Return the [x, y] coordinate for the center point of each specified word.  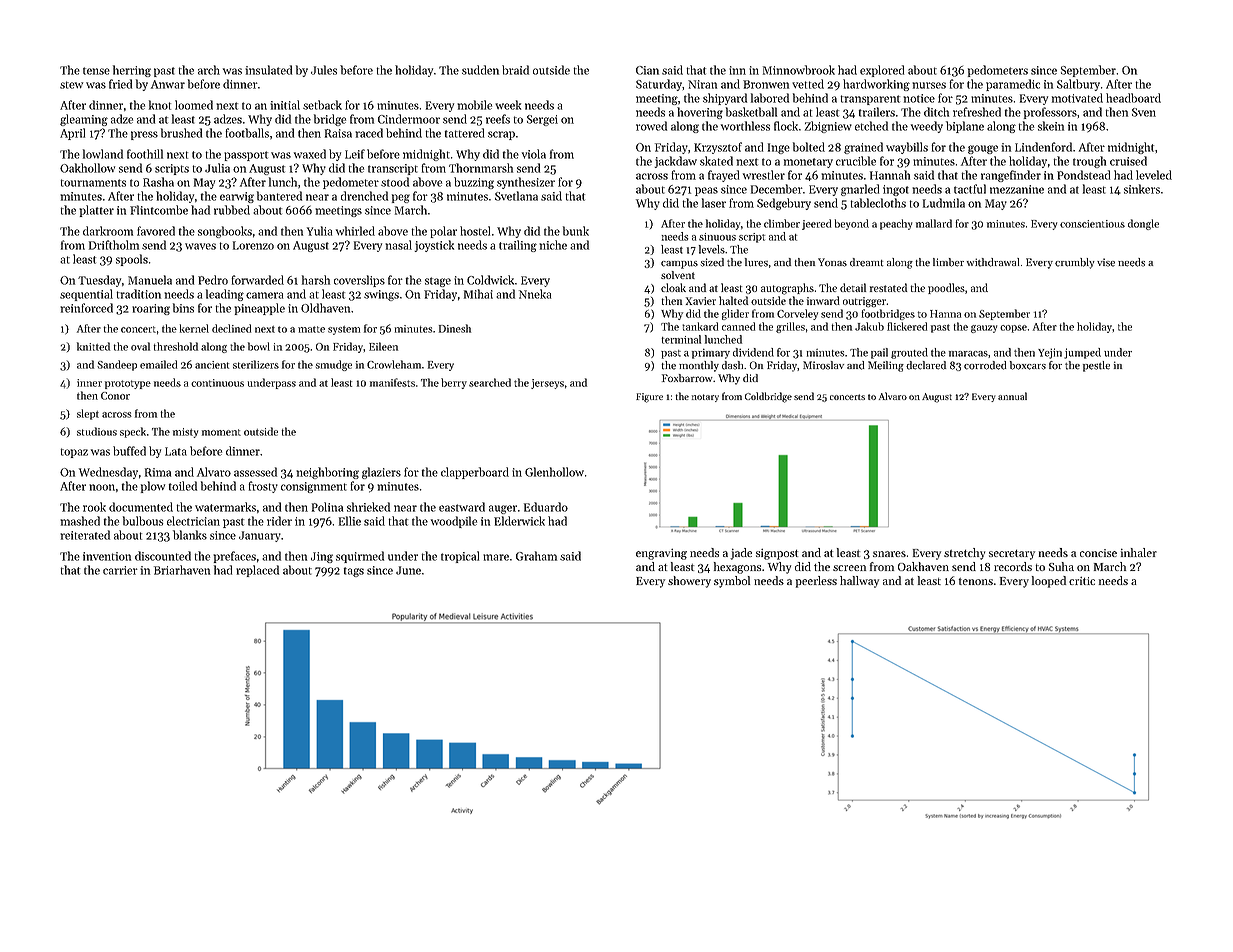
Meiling [886, 366]
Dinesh [455, 328]
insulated [268, 70]
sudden [480, 70]
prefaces [234, 557]
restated [889, 287]
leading [225, 295]
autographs [787, 289]
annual [1012, 396]
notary [705, 398]
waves [200, 246]
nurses [929, 85]
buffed [129, 451]
